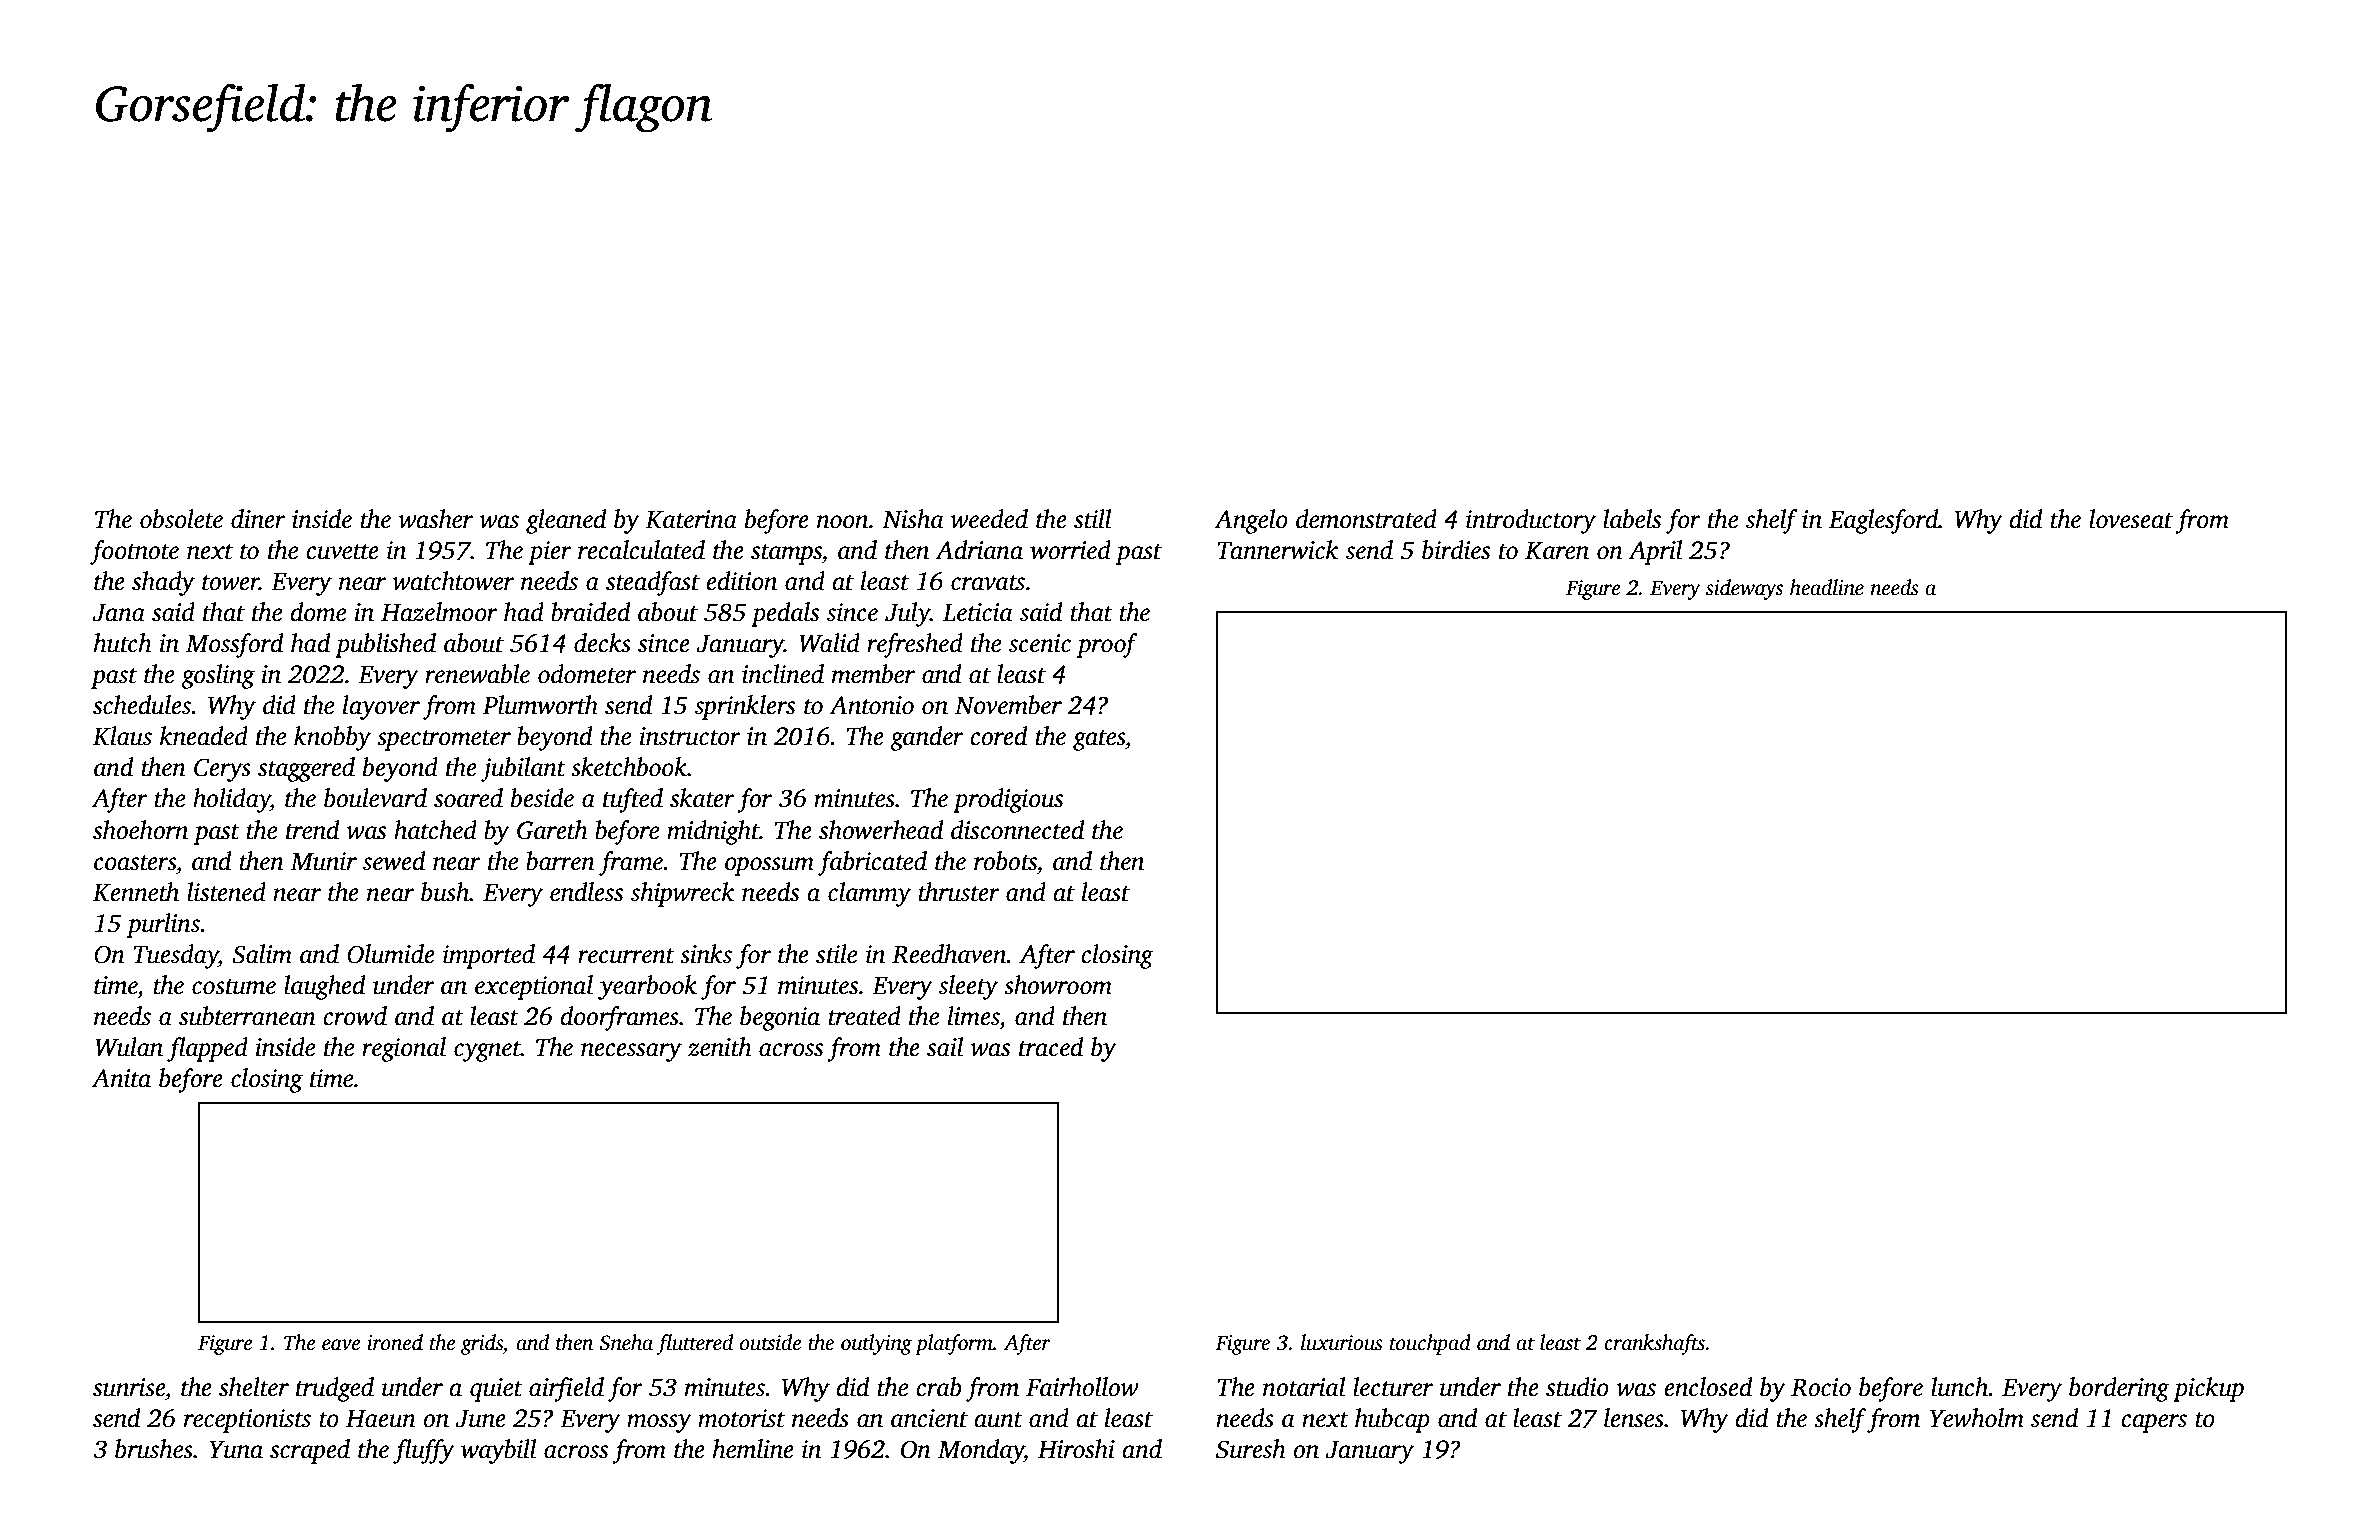  I want to click on traced, so click(1051, 1047).
